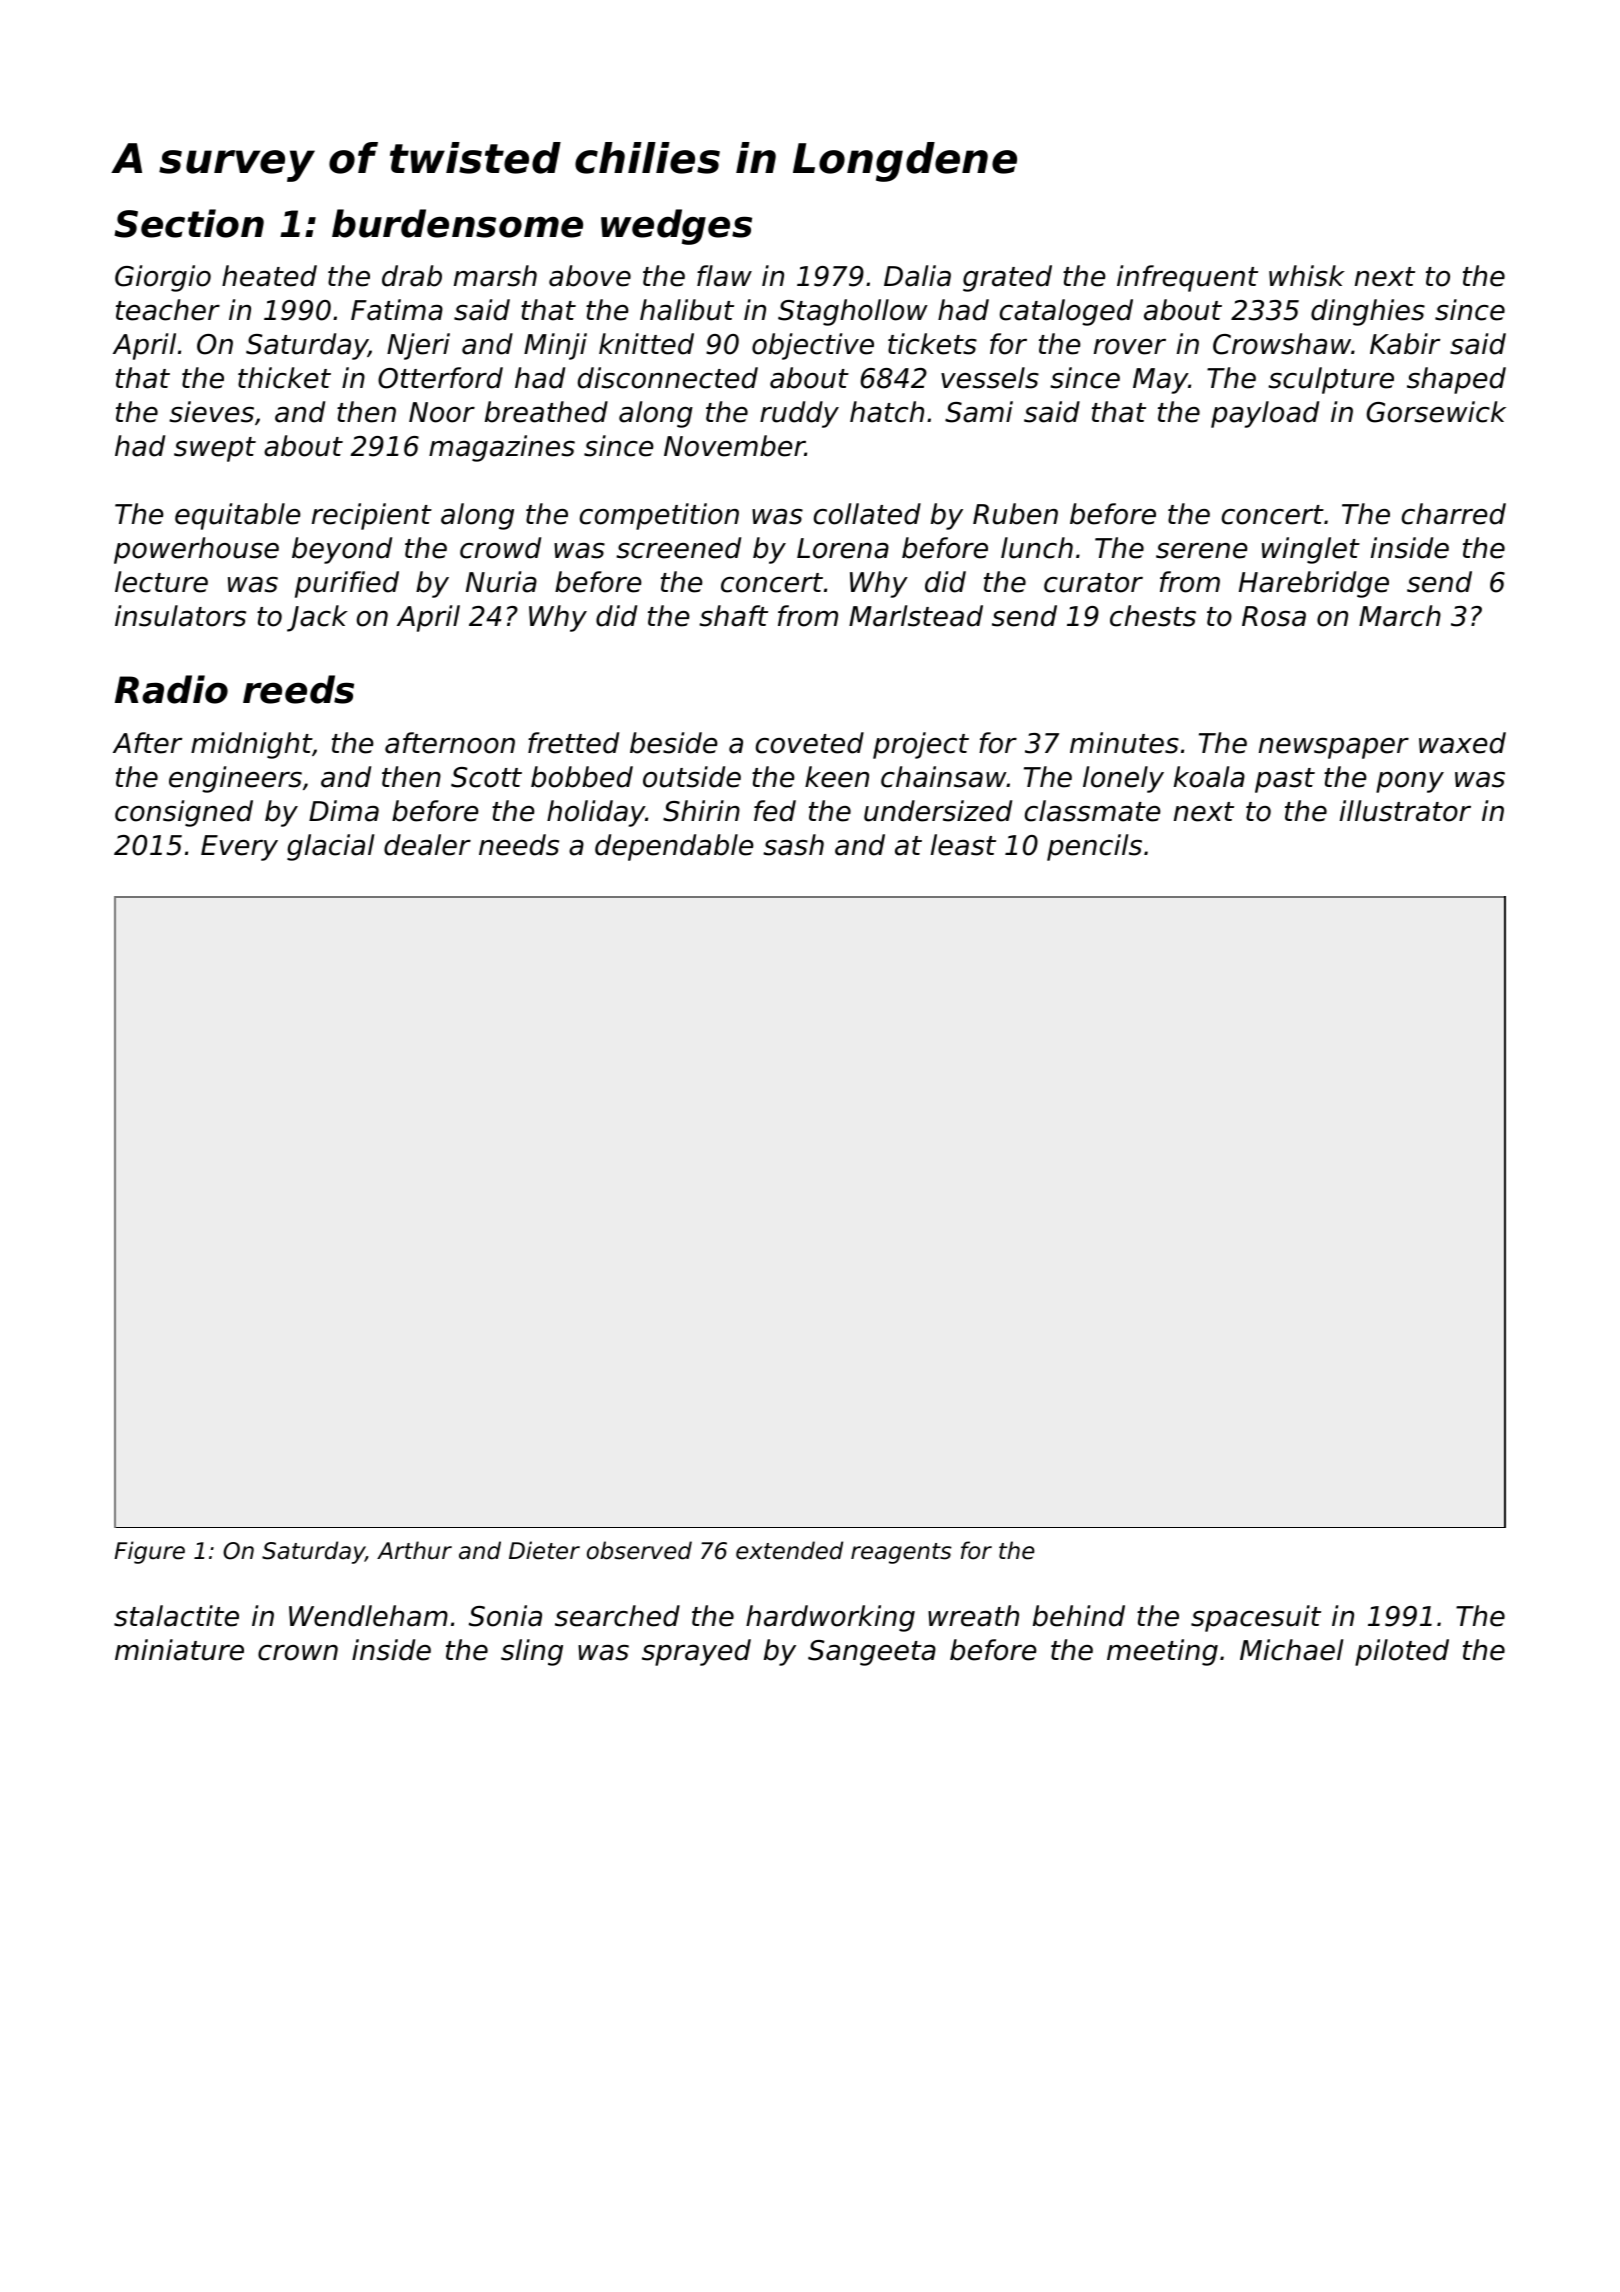 This document has height=2292, width=1620. What do you see at coordinates (1124, 743) in the document?
I see `minutes` at bounding box center [1124, 743].
